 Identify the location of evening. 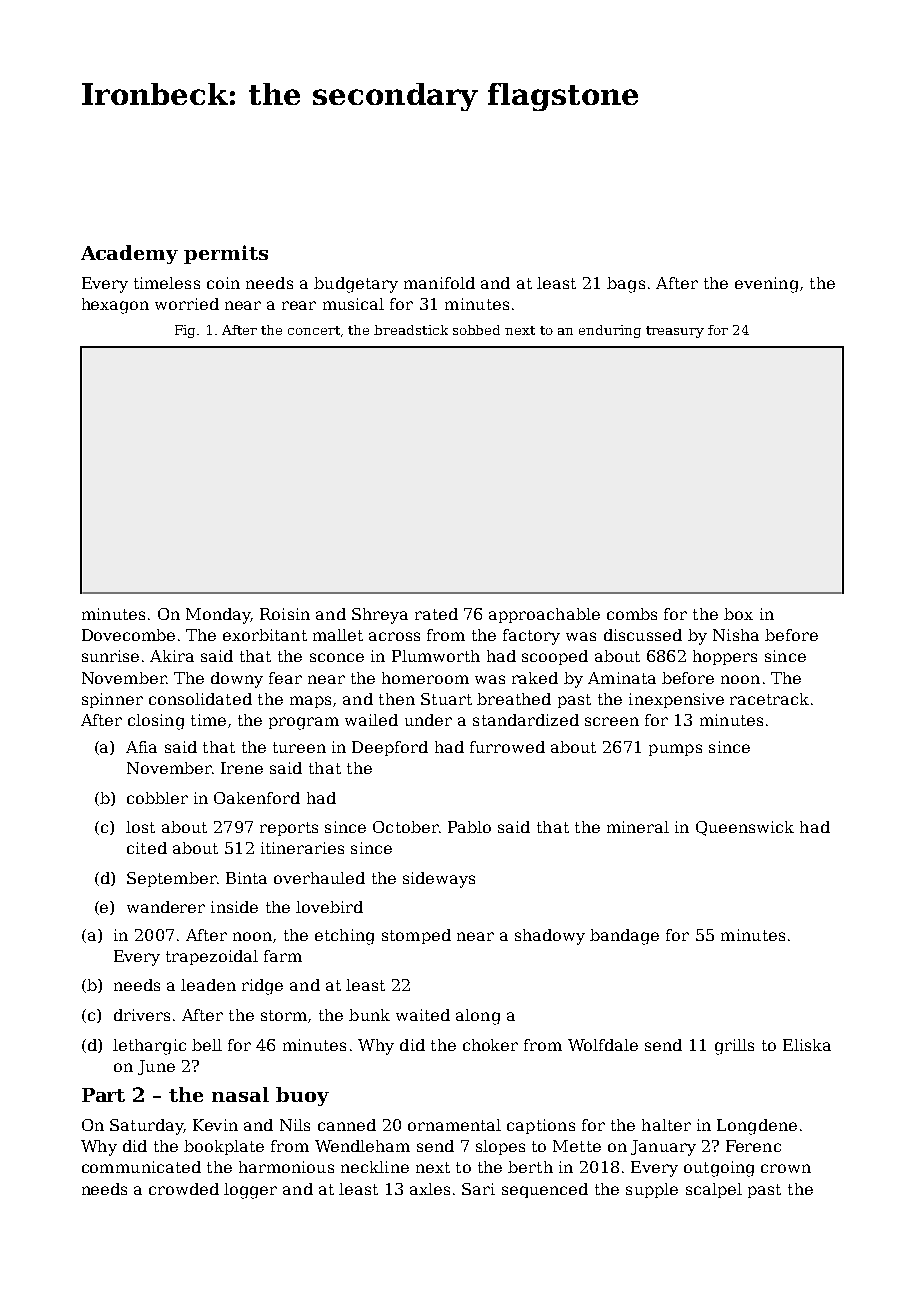
(766, 285).
